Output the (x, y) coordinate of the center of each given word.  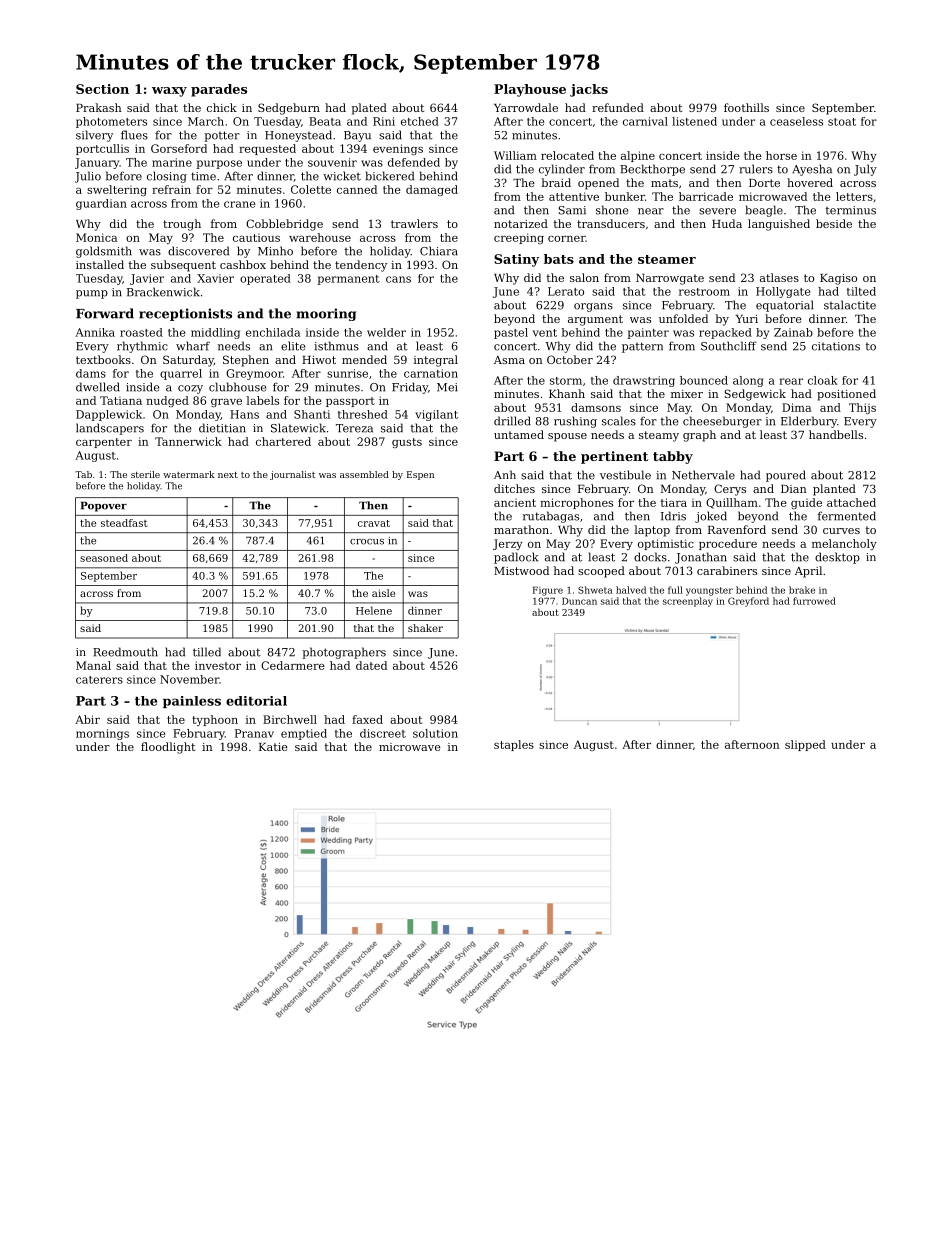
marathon (521, 529)
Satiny (516, 260)
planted (834, 490)
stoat (842, 122)
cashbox (243, 264)
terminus (850, 210)
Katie (273, 747)
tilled (207, 652)
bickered (390, 176)
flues (134, 135)
